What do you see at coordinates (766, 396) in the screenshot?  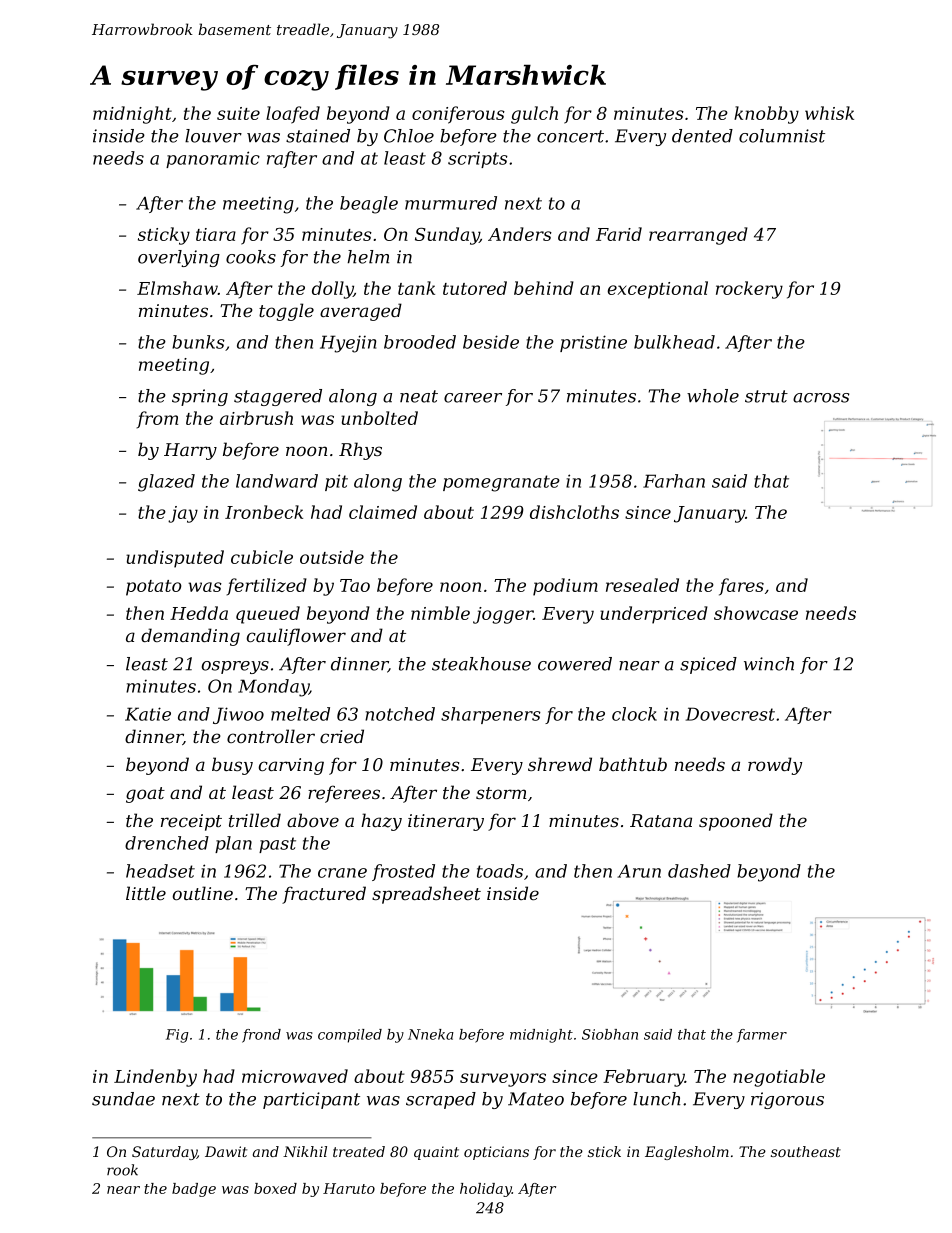 I see `strut` at bounding box center [766, 396].
